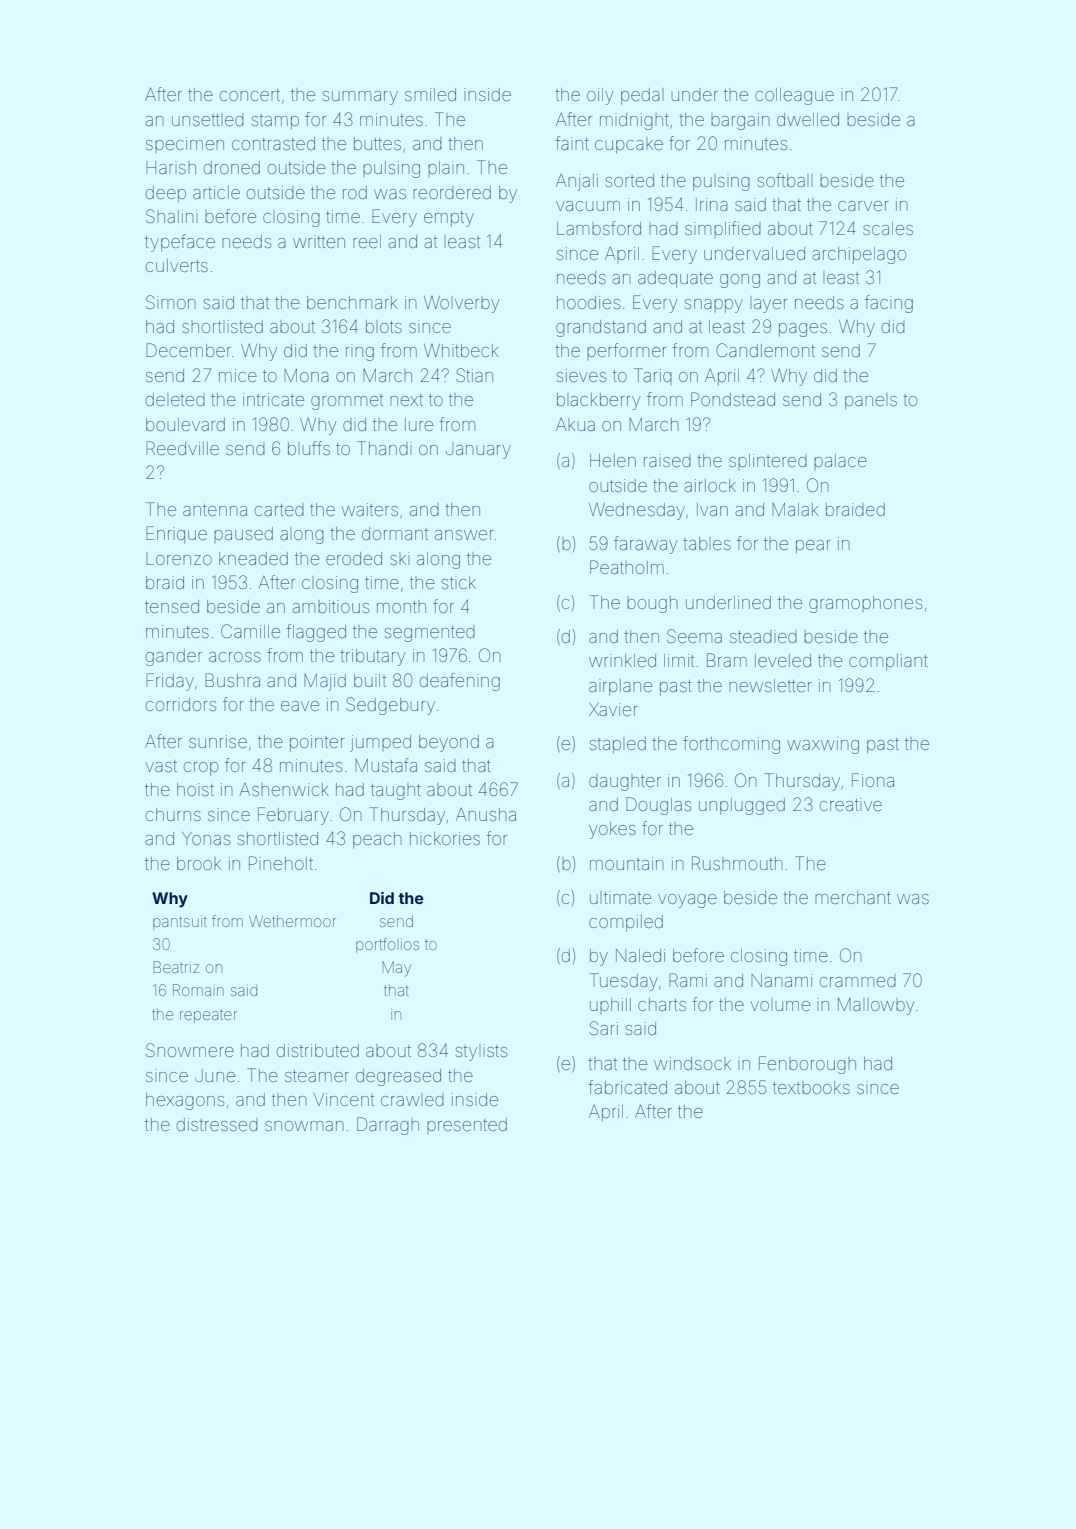  What do you see at coordinates (873, 780) in the screenshot?
I see `Fiona` at bounding box center [873, 780].
